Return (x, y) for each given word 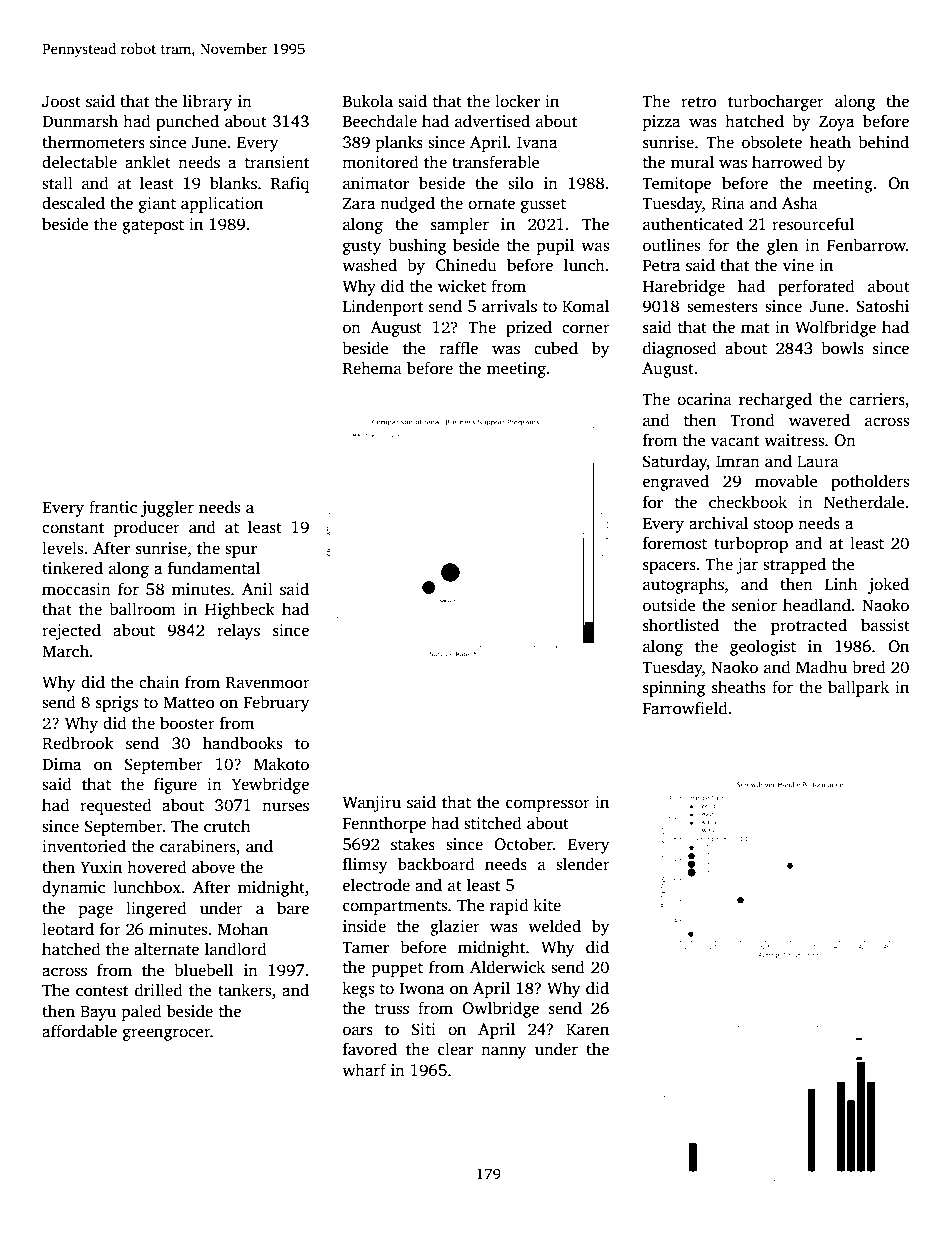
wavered (819, 420)
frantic (113, 507)
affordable (79, 1030)
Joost (61, 101)
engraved (676, 482)
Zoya (836, 123)
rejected (71, 631)
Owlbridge (500, 1009)
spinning (674, 689)
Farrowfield (685, 708)
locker (517, 101)
